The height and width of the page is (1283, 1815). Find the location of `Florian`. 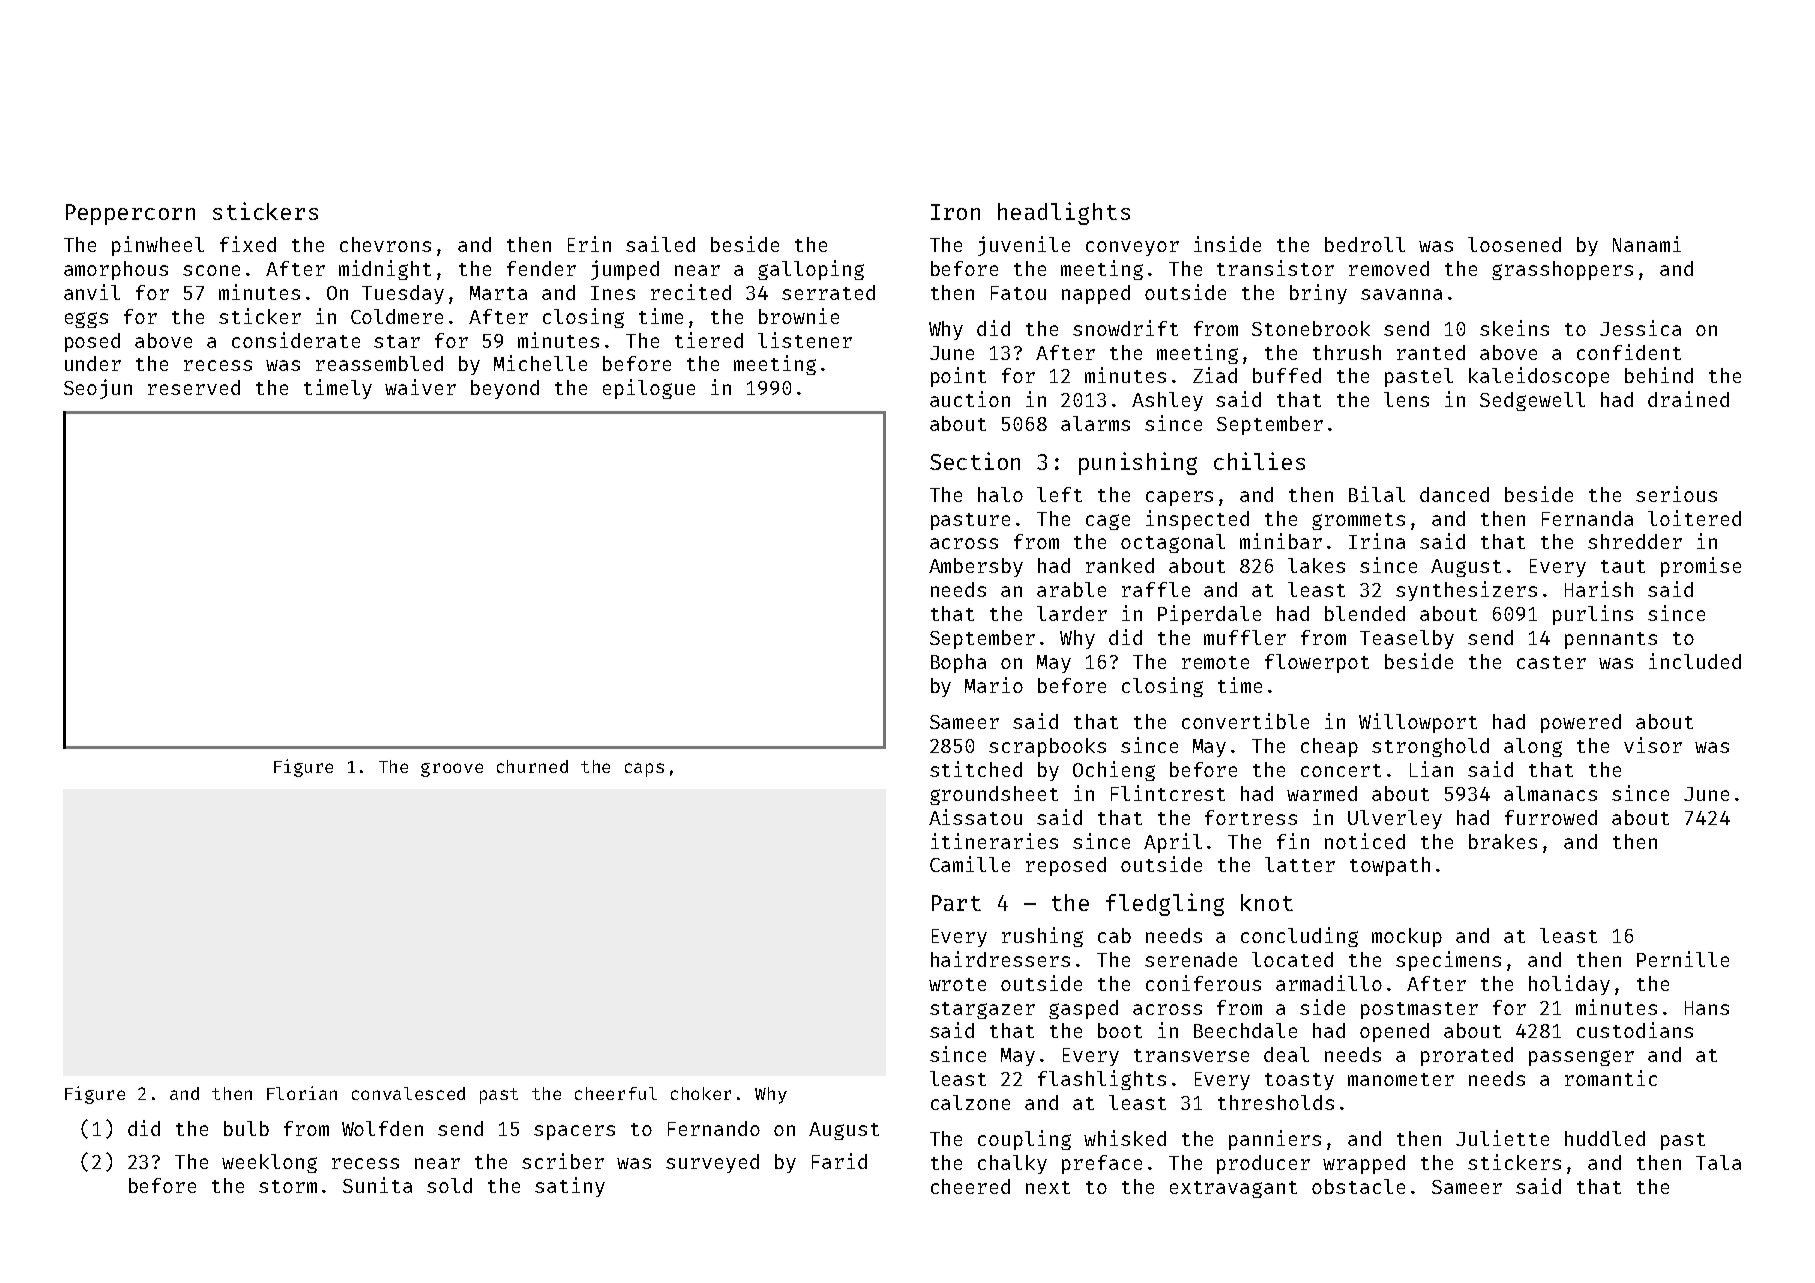

Florian is located at coordinates (302, 1093).
